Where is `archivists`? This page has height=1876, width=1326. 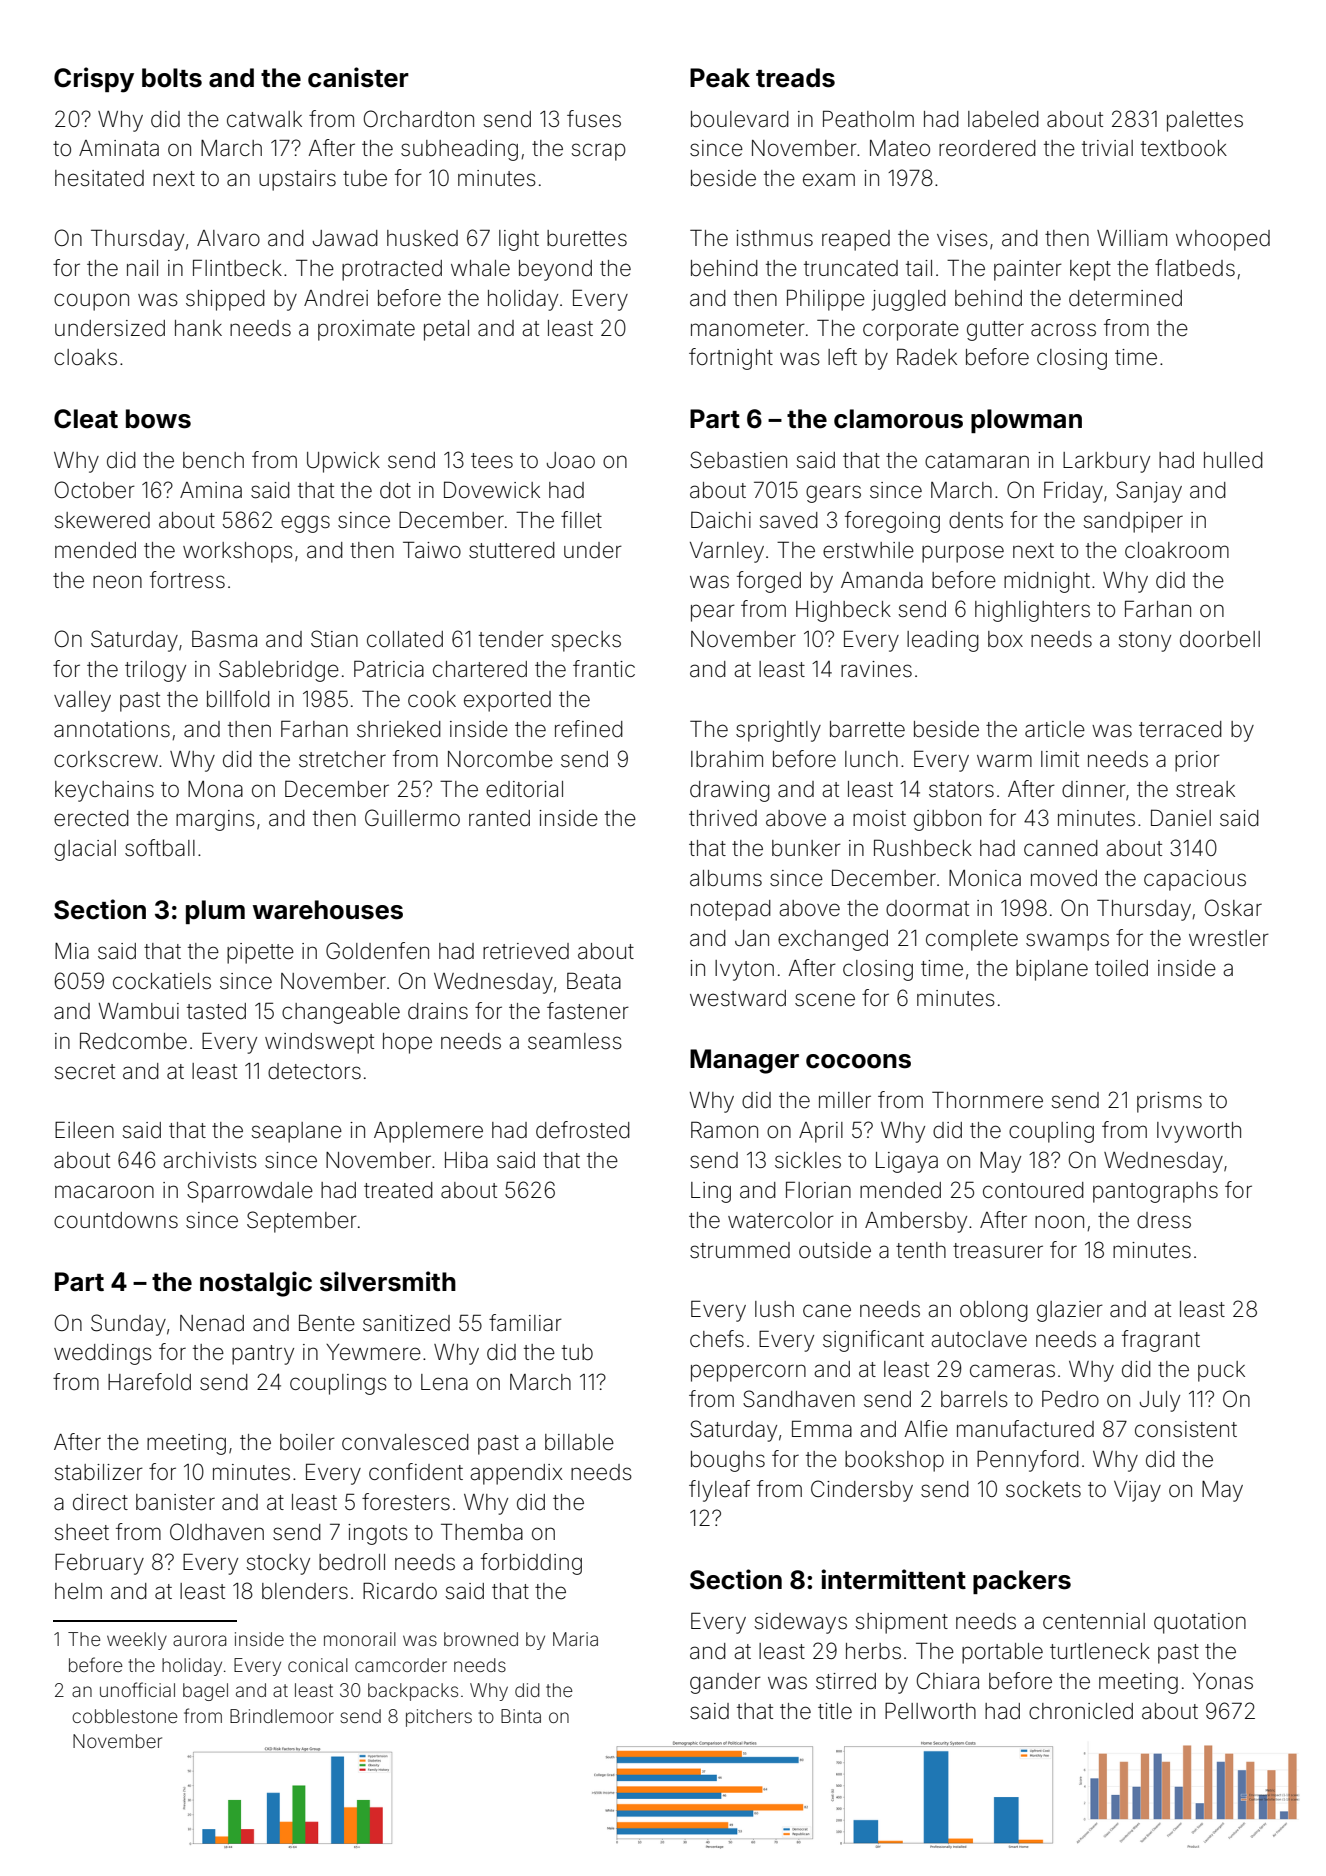 archivists is located at coordinates (210, 1160).
